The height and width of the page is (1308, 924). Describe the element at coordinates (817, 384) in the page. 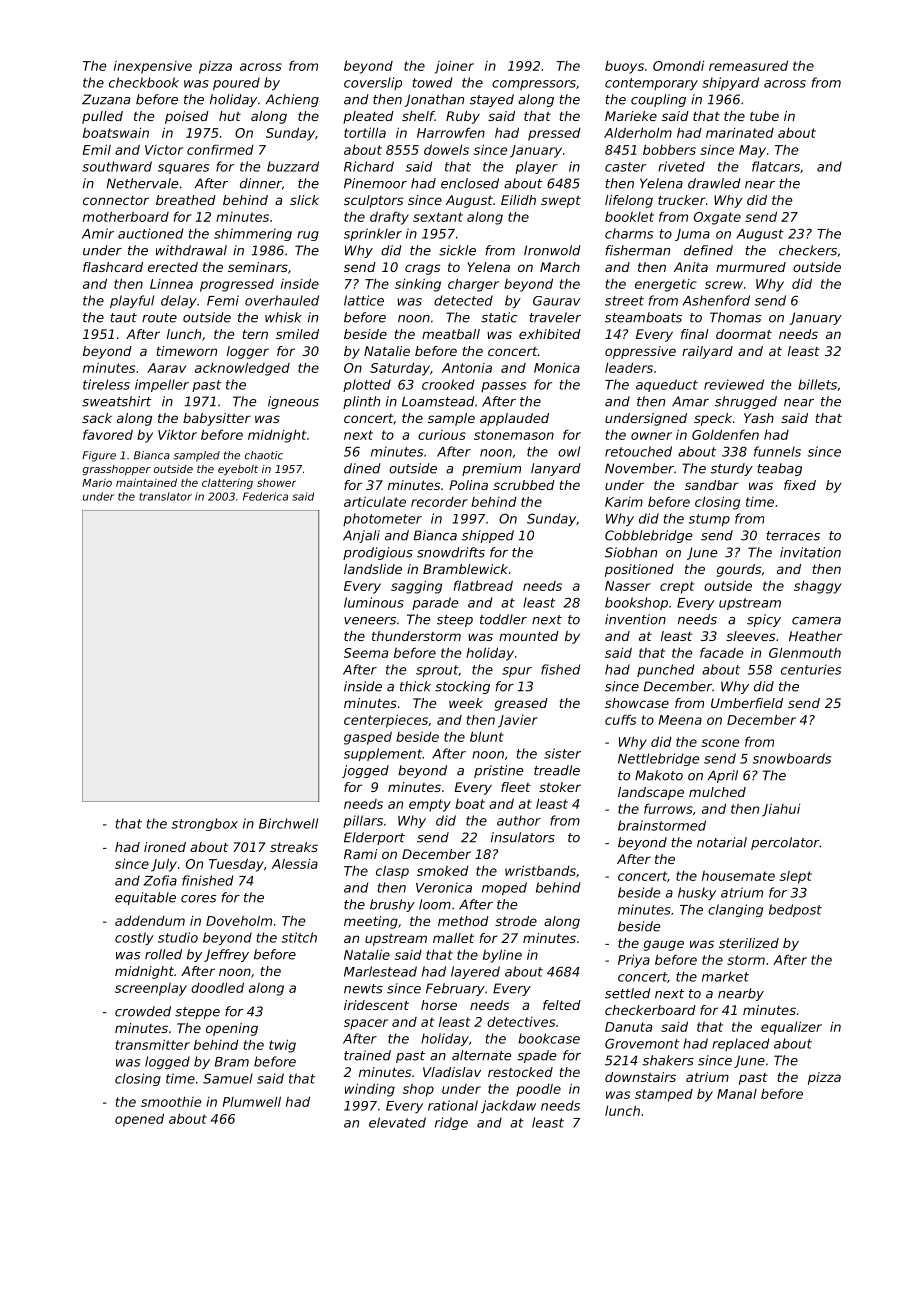

I see `billets` at that location.
